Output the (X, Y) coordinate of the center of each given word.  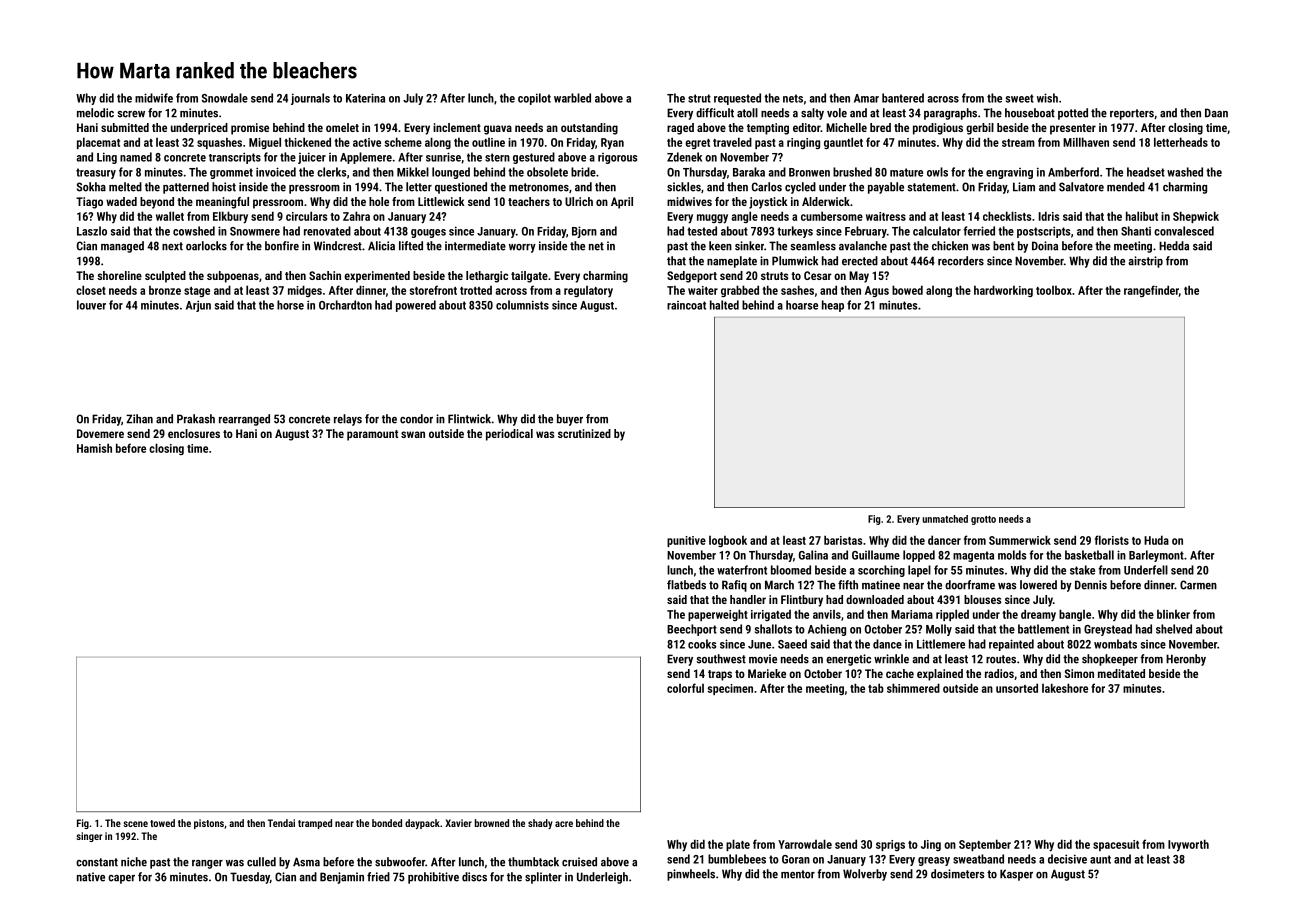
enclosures (194, 433)
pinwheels (691, 875)
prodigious (938, 129)
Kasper (1016, 875)
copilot (534, 99)
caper (121, 879)
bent (1003, 246)
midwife (154, 98)
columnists (522, 305)
